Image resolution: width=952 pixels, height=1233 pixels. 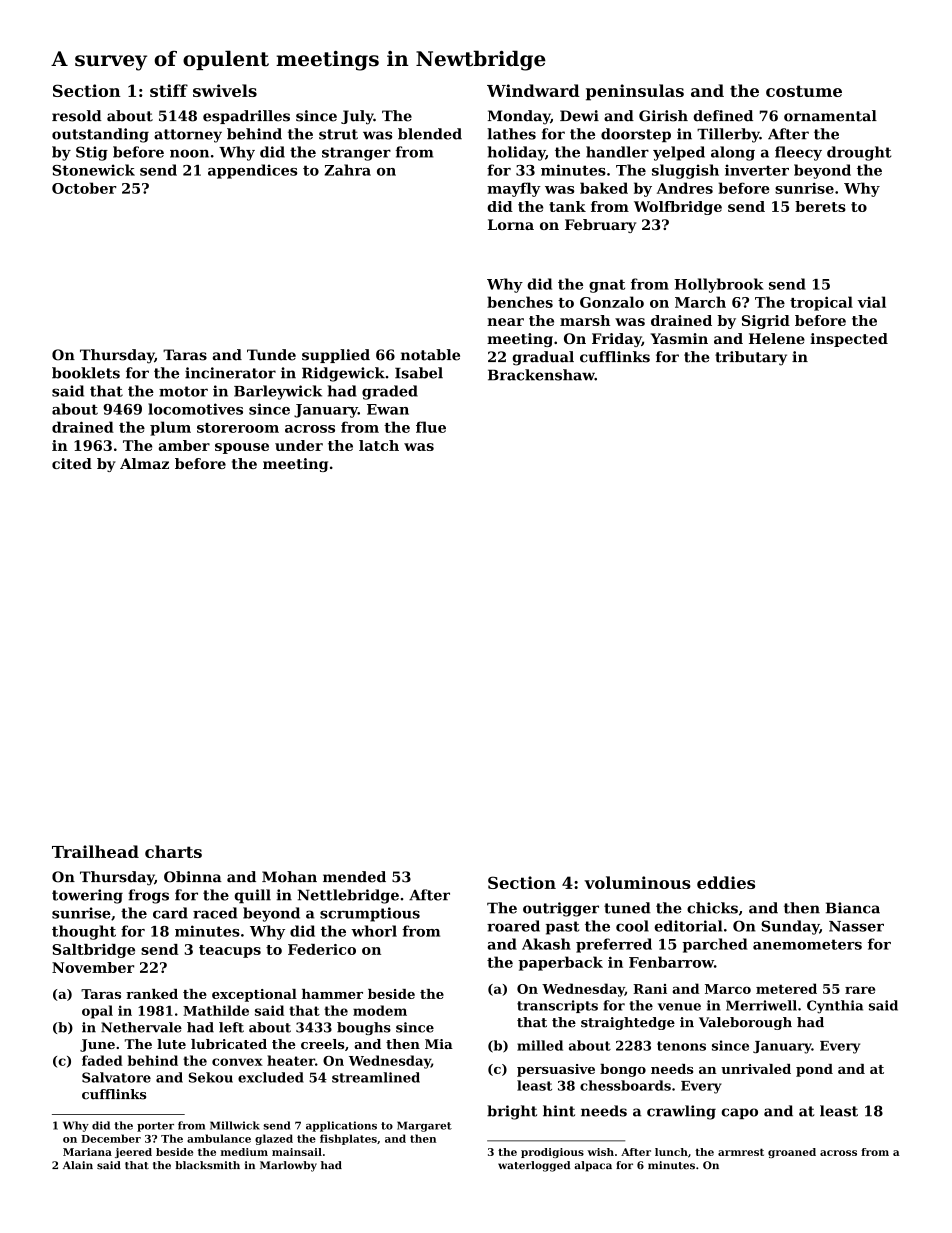 I want to click on Marlowby, so click(x=288, y=1166).
